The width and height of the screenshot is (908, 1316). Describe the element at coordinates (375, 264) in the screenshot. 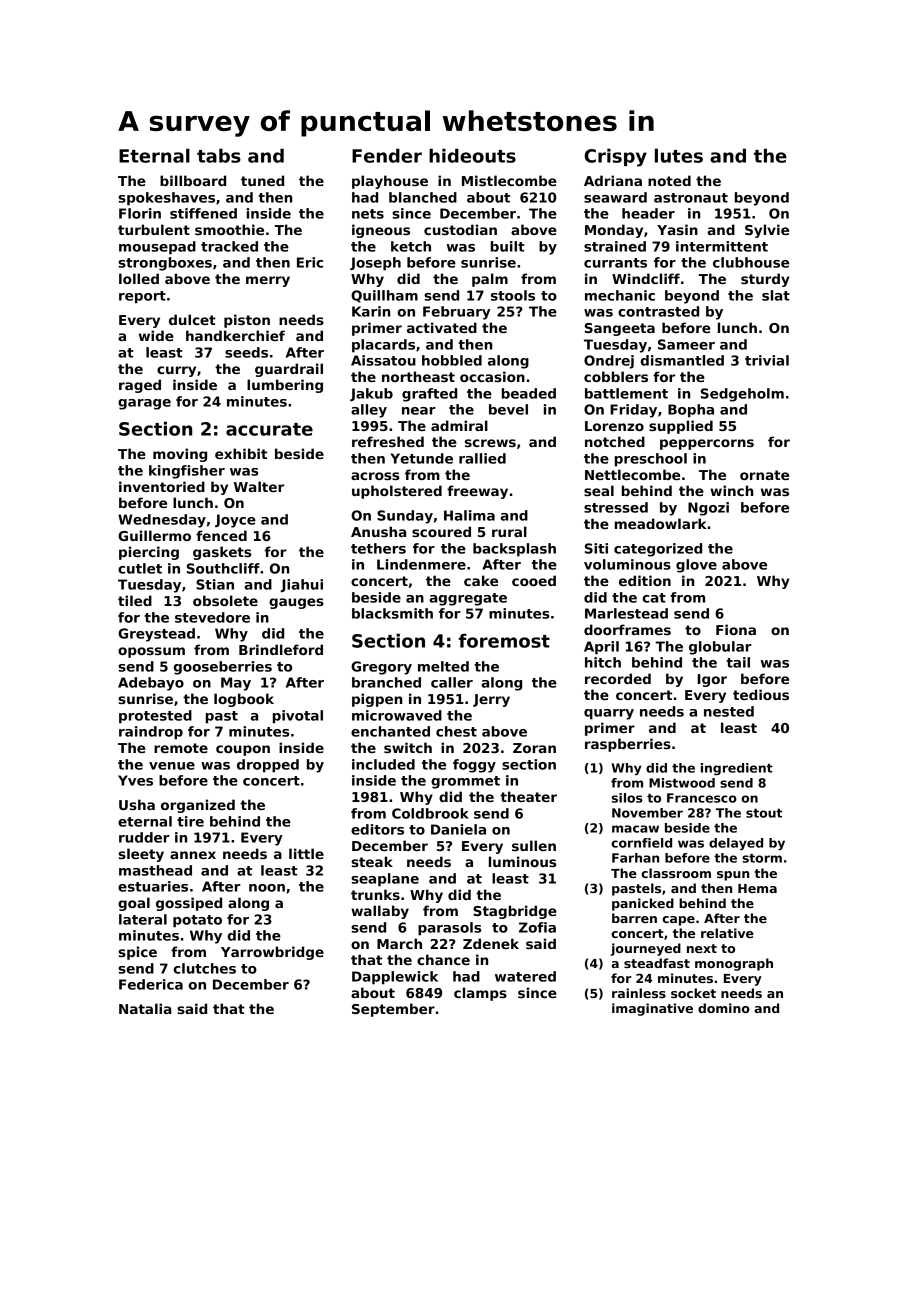

I see `Joseph` at that location.
